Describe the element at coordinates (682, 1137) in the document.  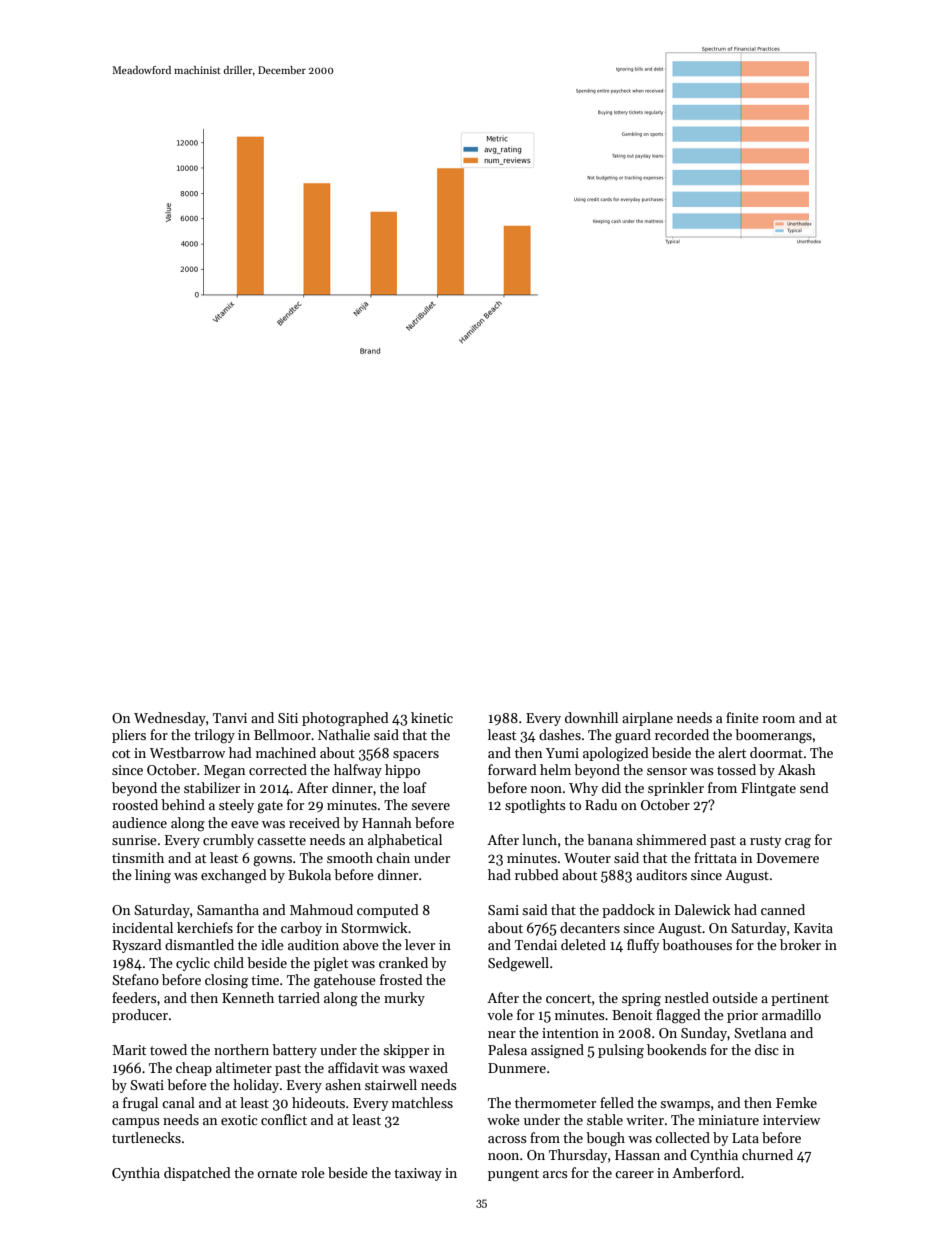
I see `collected` at that location.
